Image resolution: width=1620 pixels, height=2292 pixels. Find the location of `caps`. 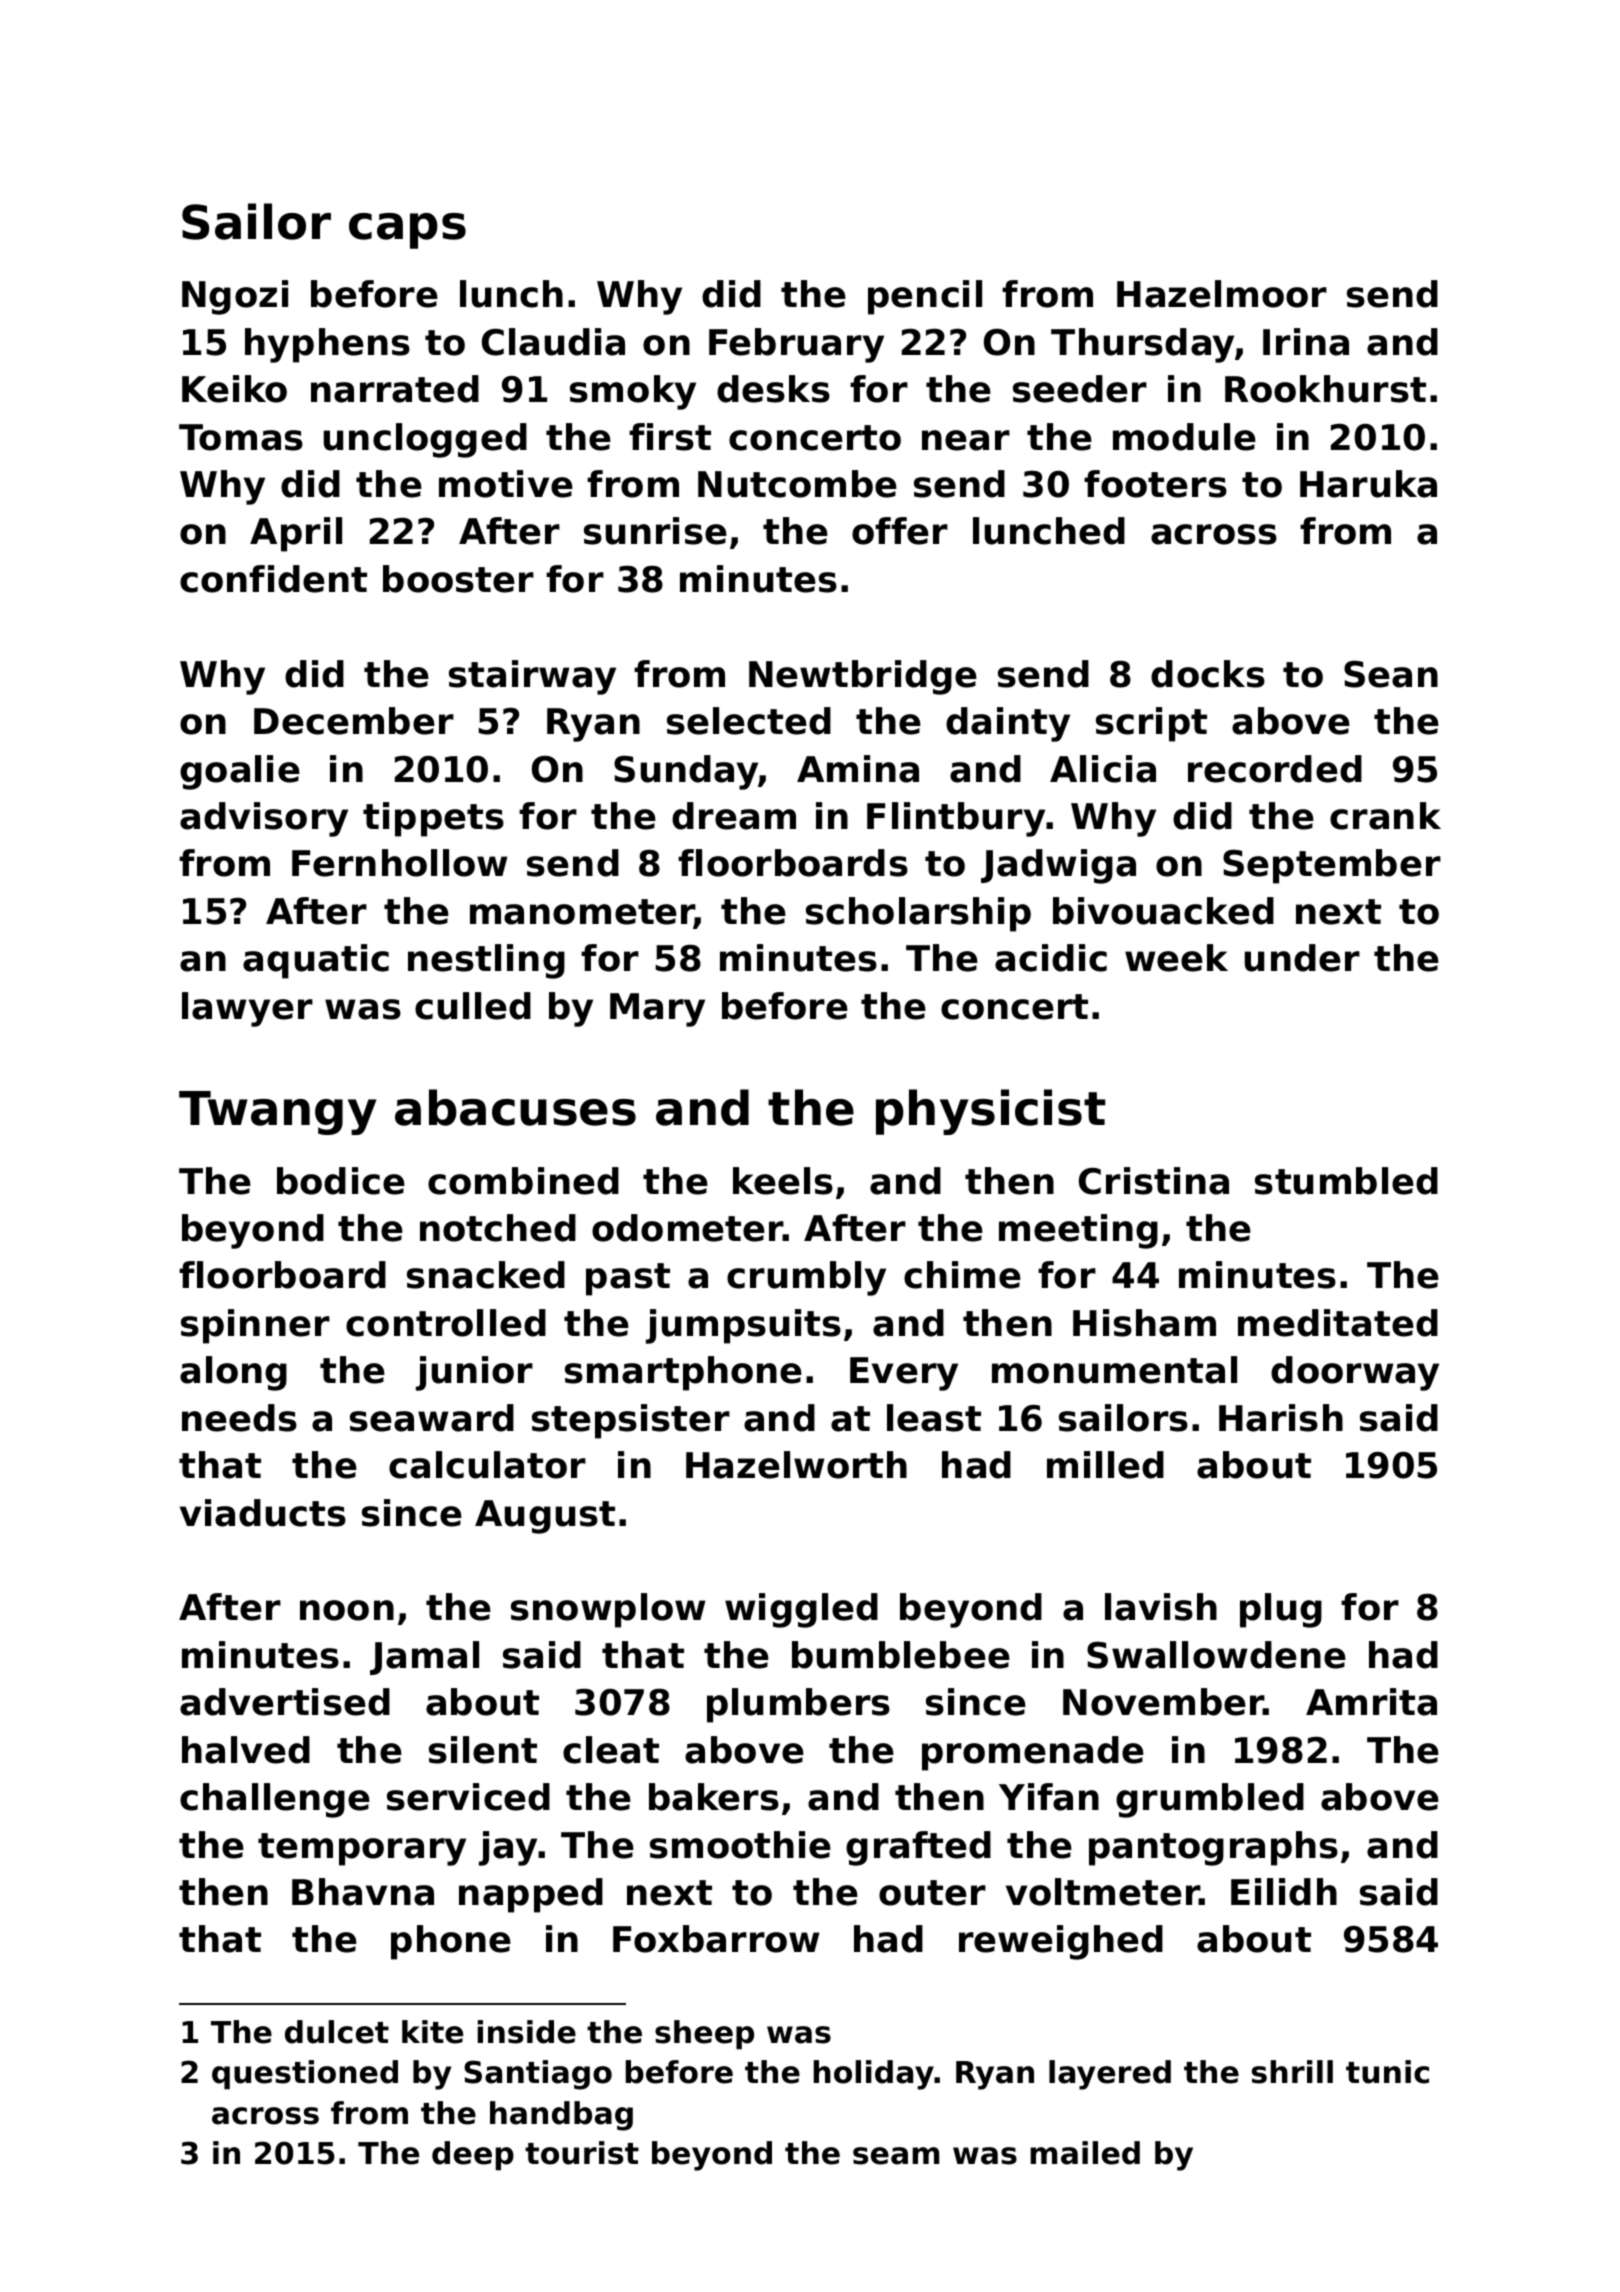

caps is located at coordinates (407, 231).
